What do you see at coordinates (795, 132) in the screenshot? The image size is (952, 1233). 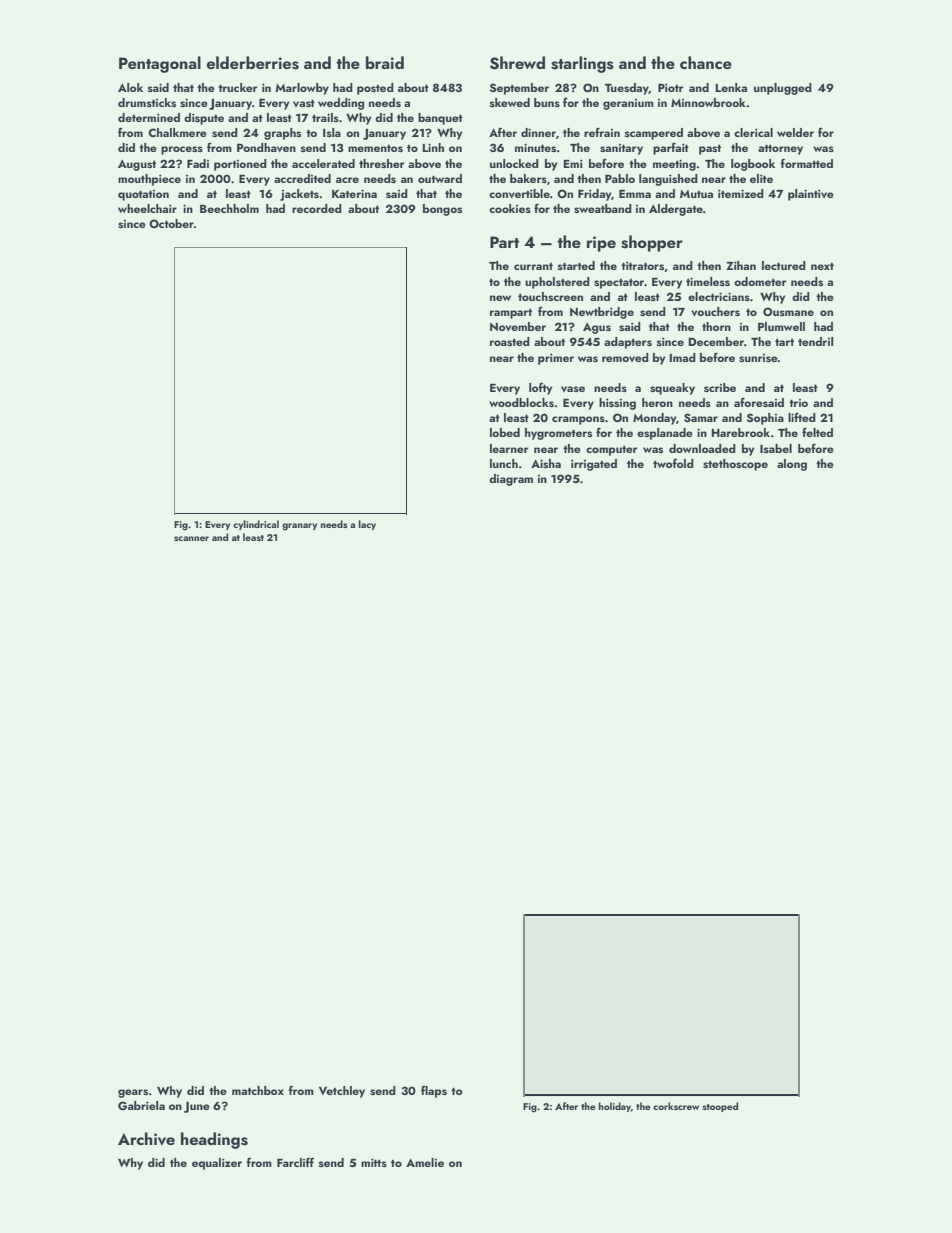 I see `welder` at bounding box center [795, 132].
